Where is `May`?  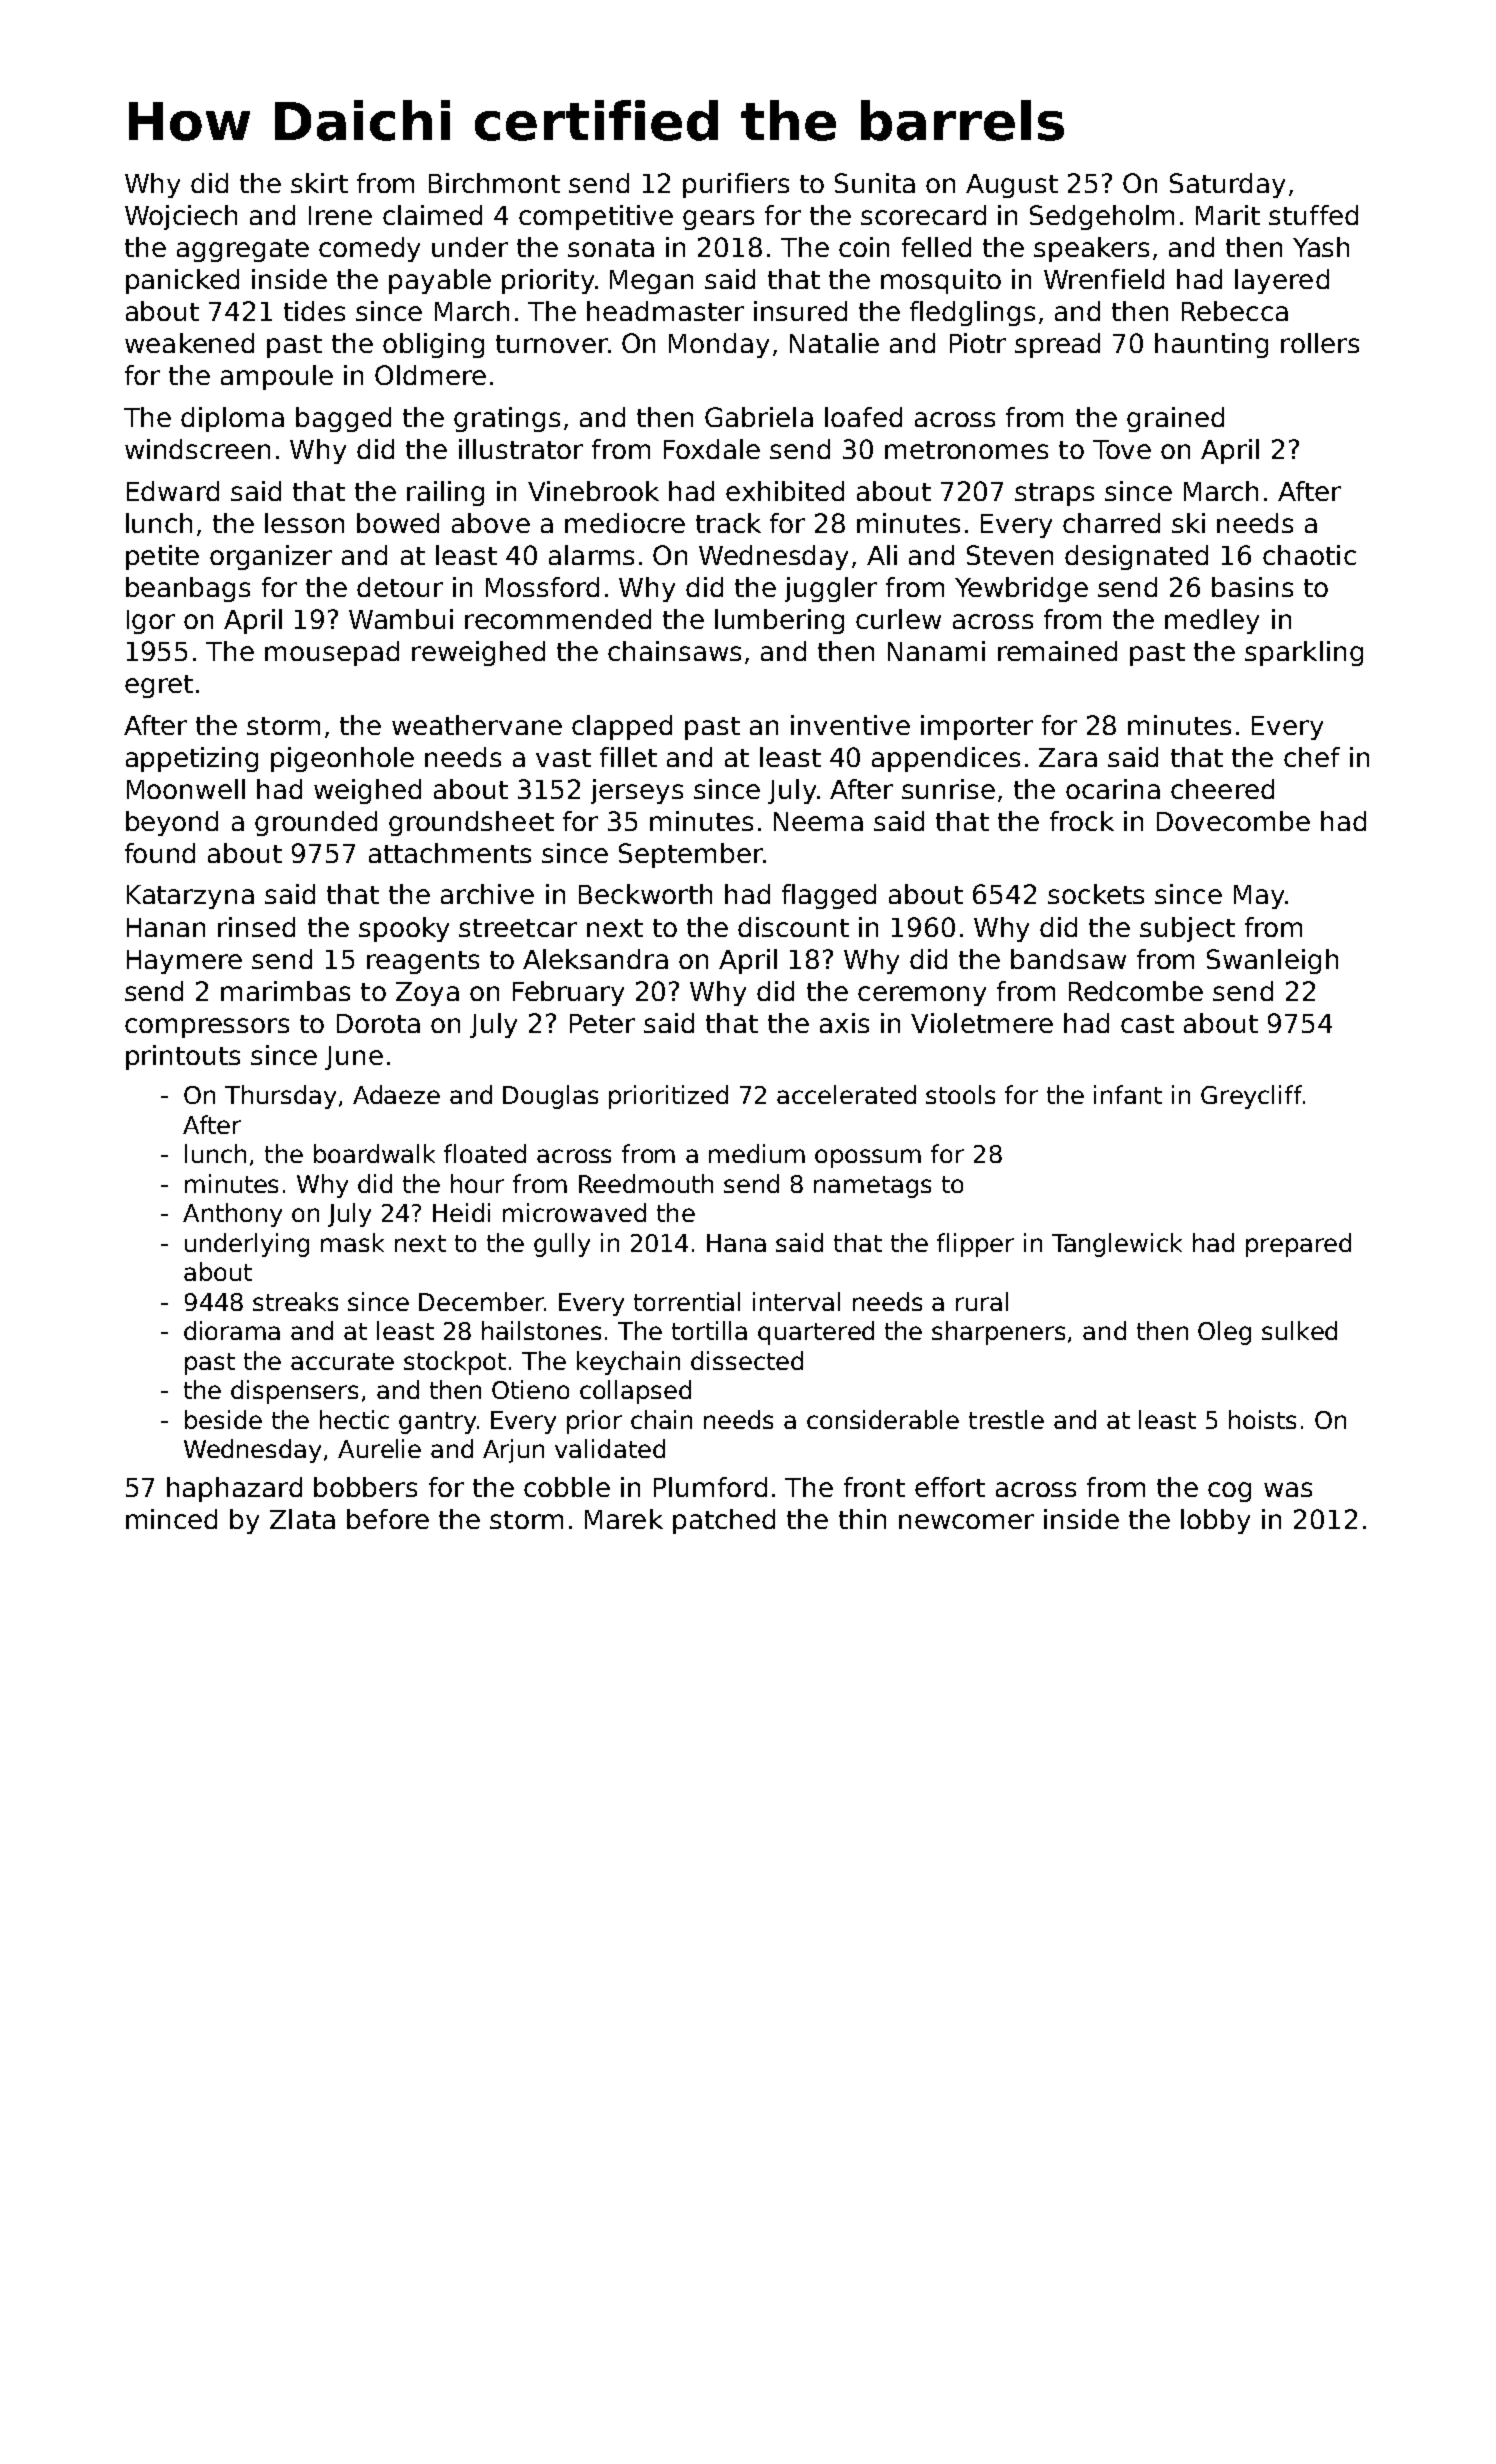 May is located at coordinates (1259, 897).
